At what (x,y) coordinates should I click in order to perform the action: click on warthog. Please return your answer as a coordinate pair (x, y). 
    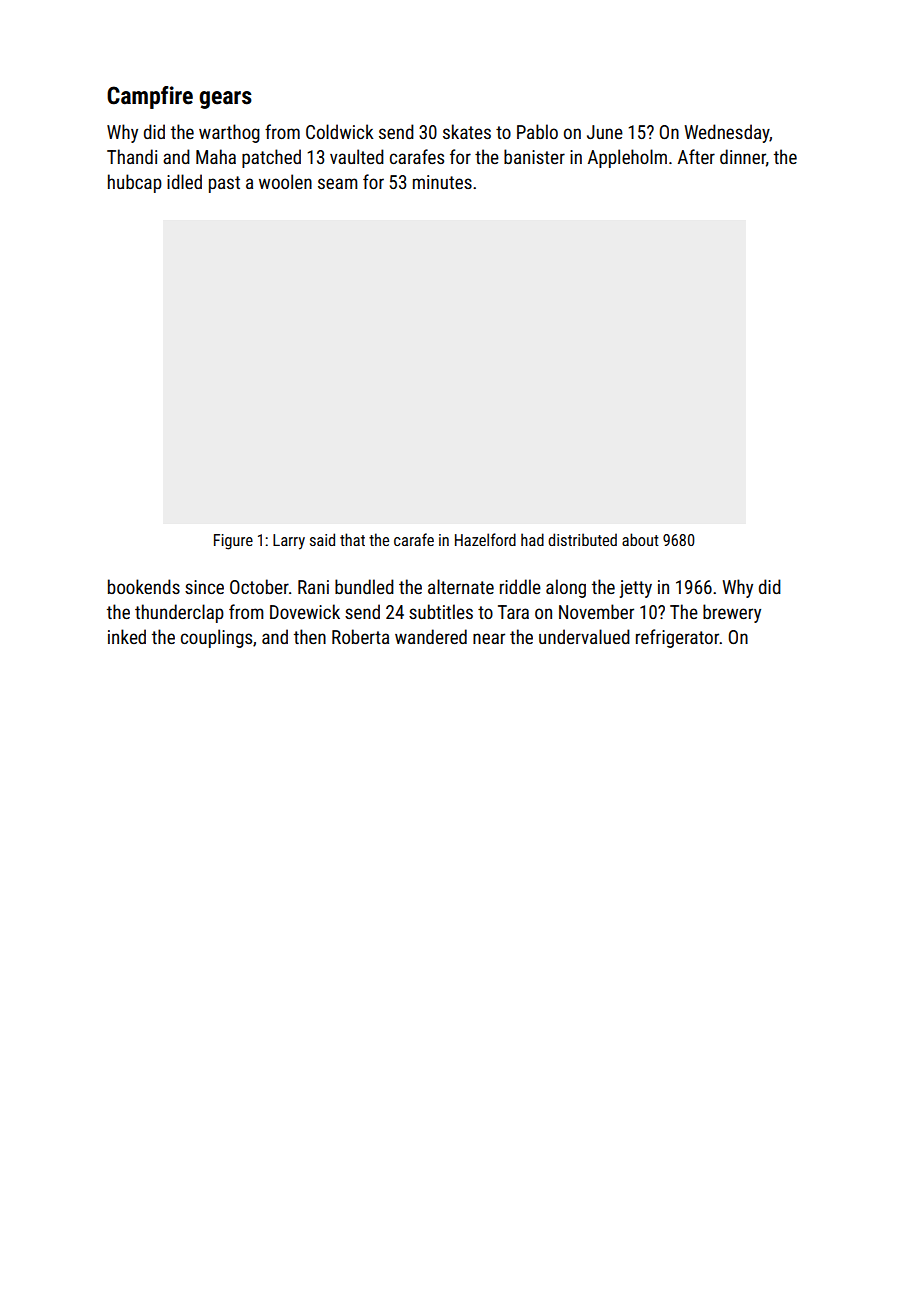
    Looking at the image, I should click on (229, 133).
